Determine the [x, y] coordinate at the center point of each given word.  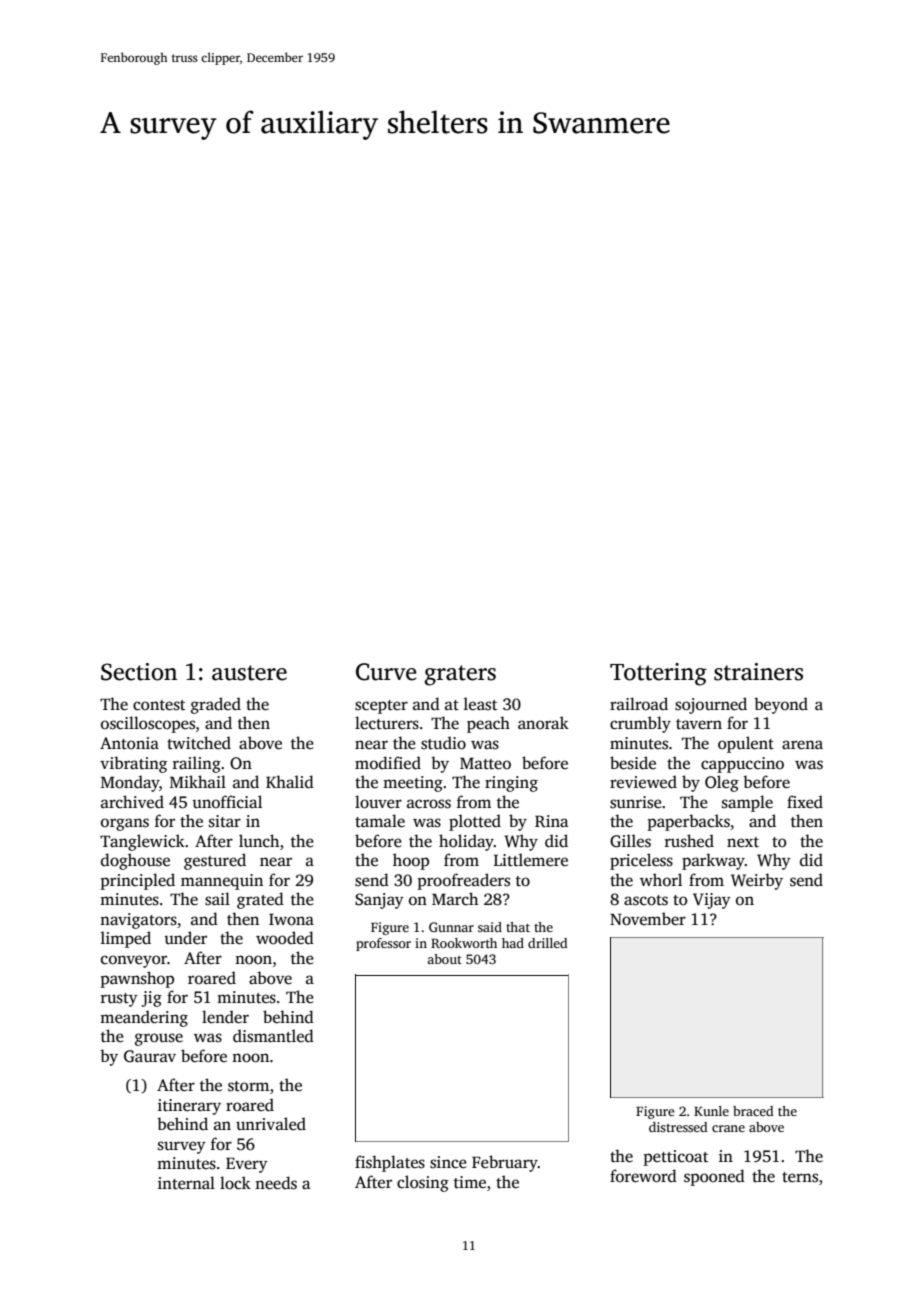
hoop [411, 861]
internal [186, 1182]
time [470, 1182]
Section [139, 672]
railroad [639, 703]
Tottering [658, 674]
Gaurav [150, 1056]
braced [753, 1111]
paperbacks [689, 822]
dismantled [273, 1036]
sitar [225, 821]
